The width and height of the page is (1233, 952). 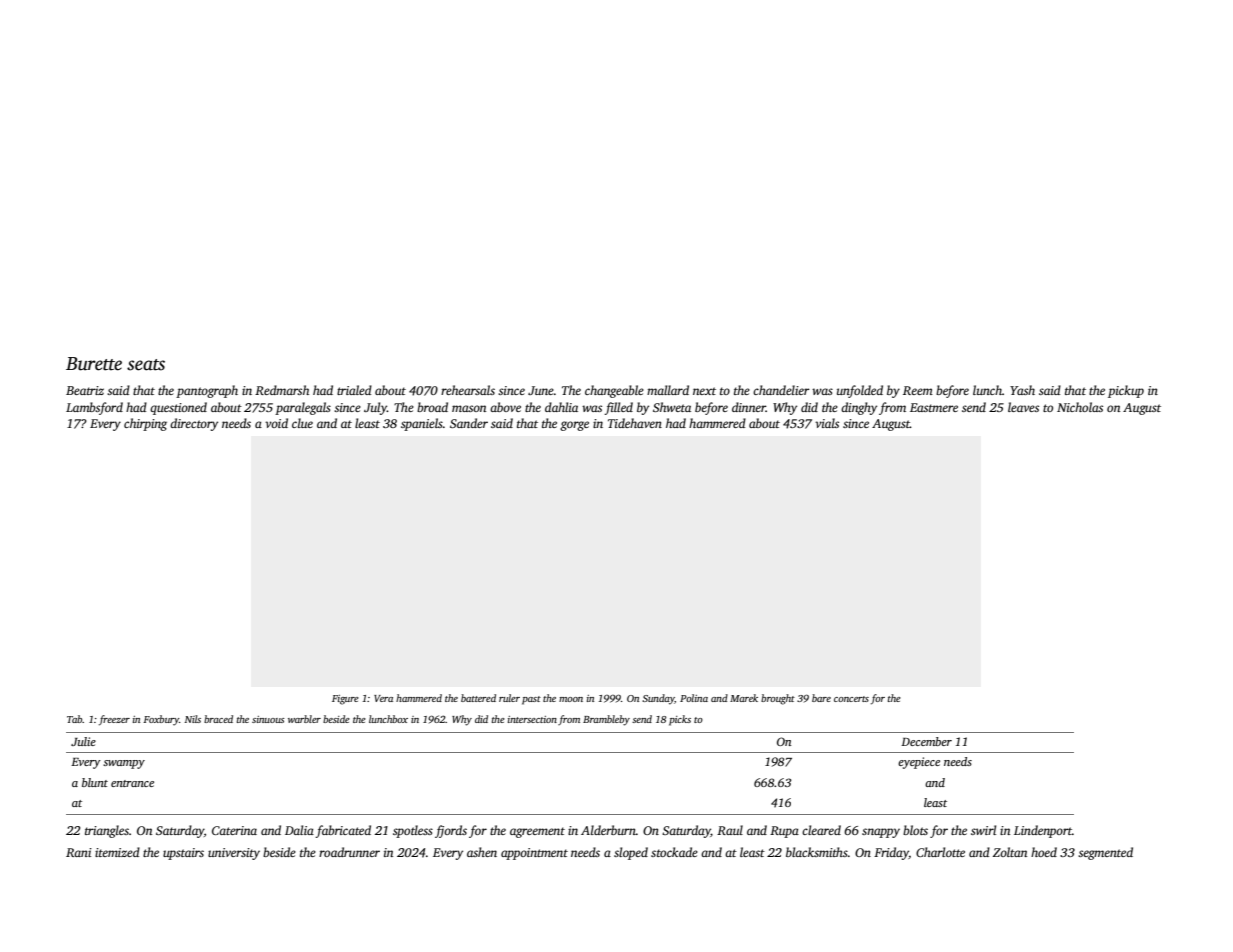 What do you see at coordinates (1022, 390) in the page?
I see `Yash` at bounding box center [1022, 390].
